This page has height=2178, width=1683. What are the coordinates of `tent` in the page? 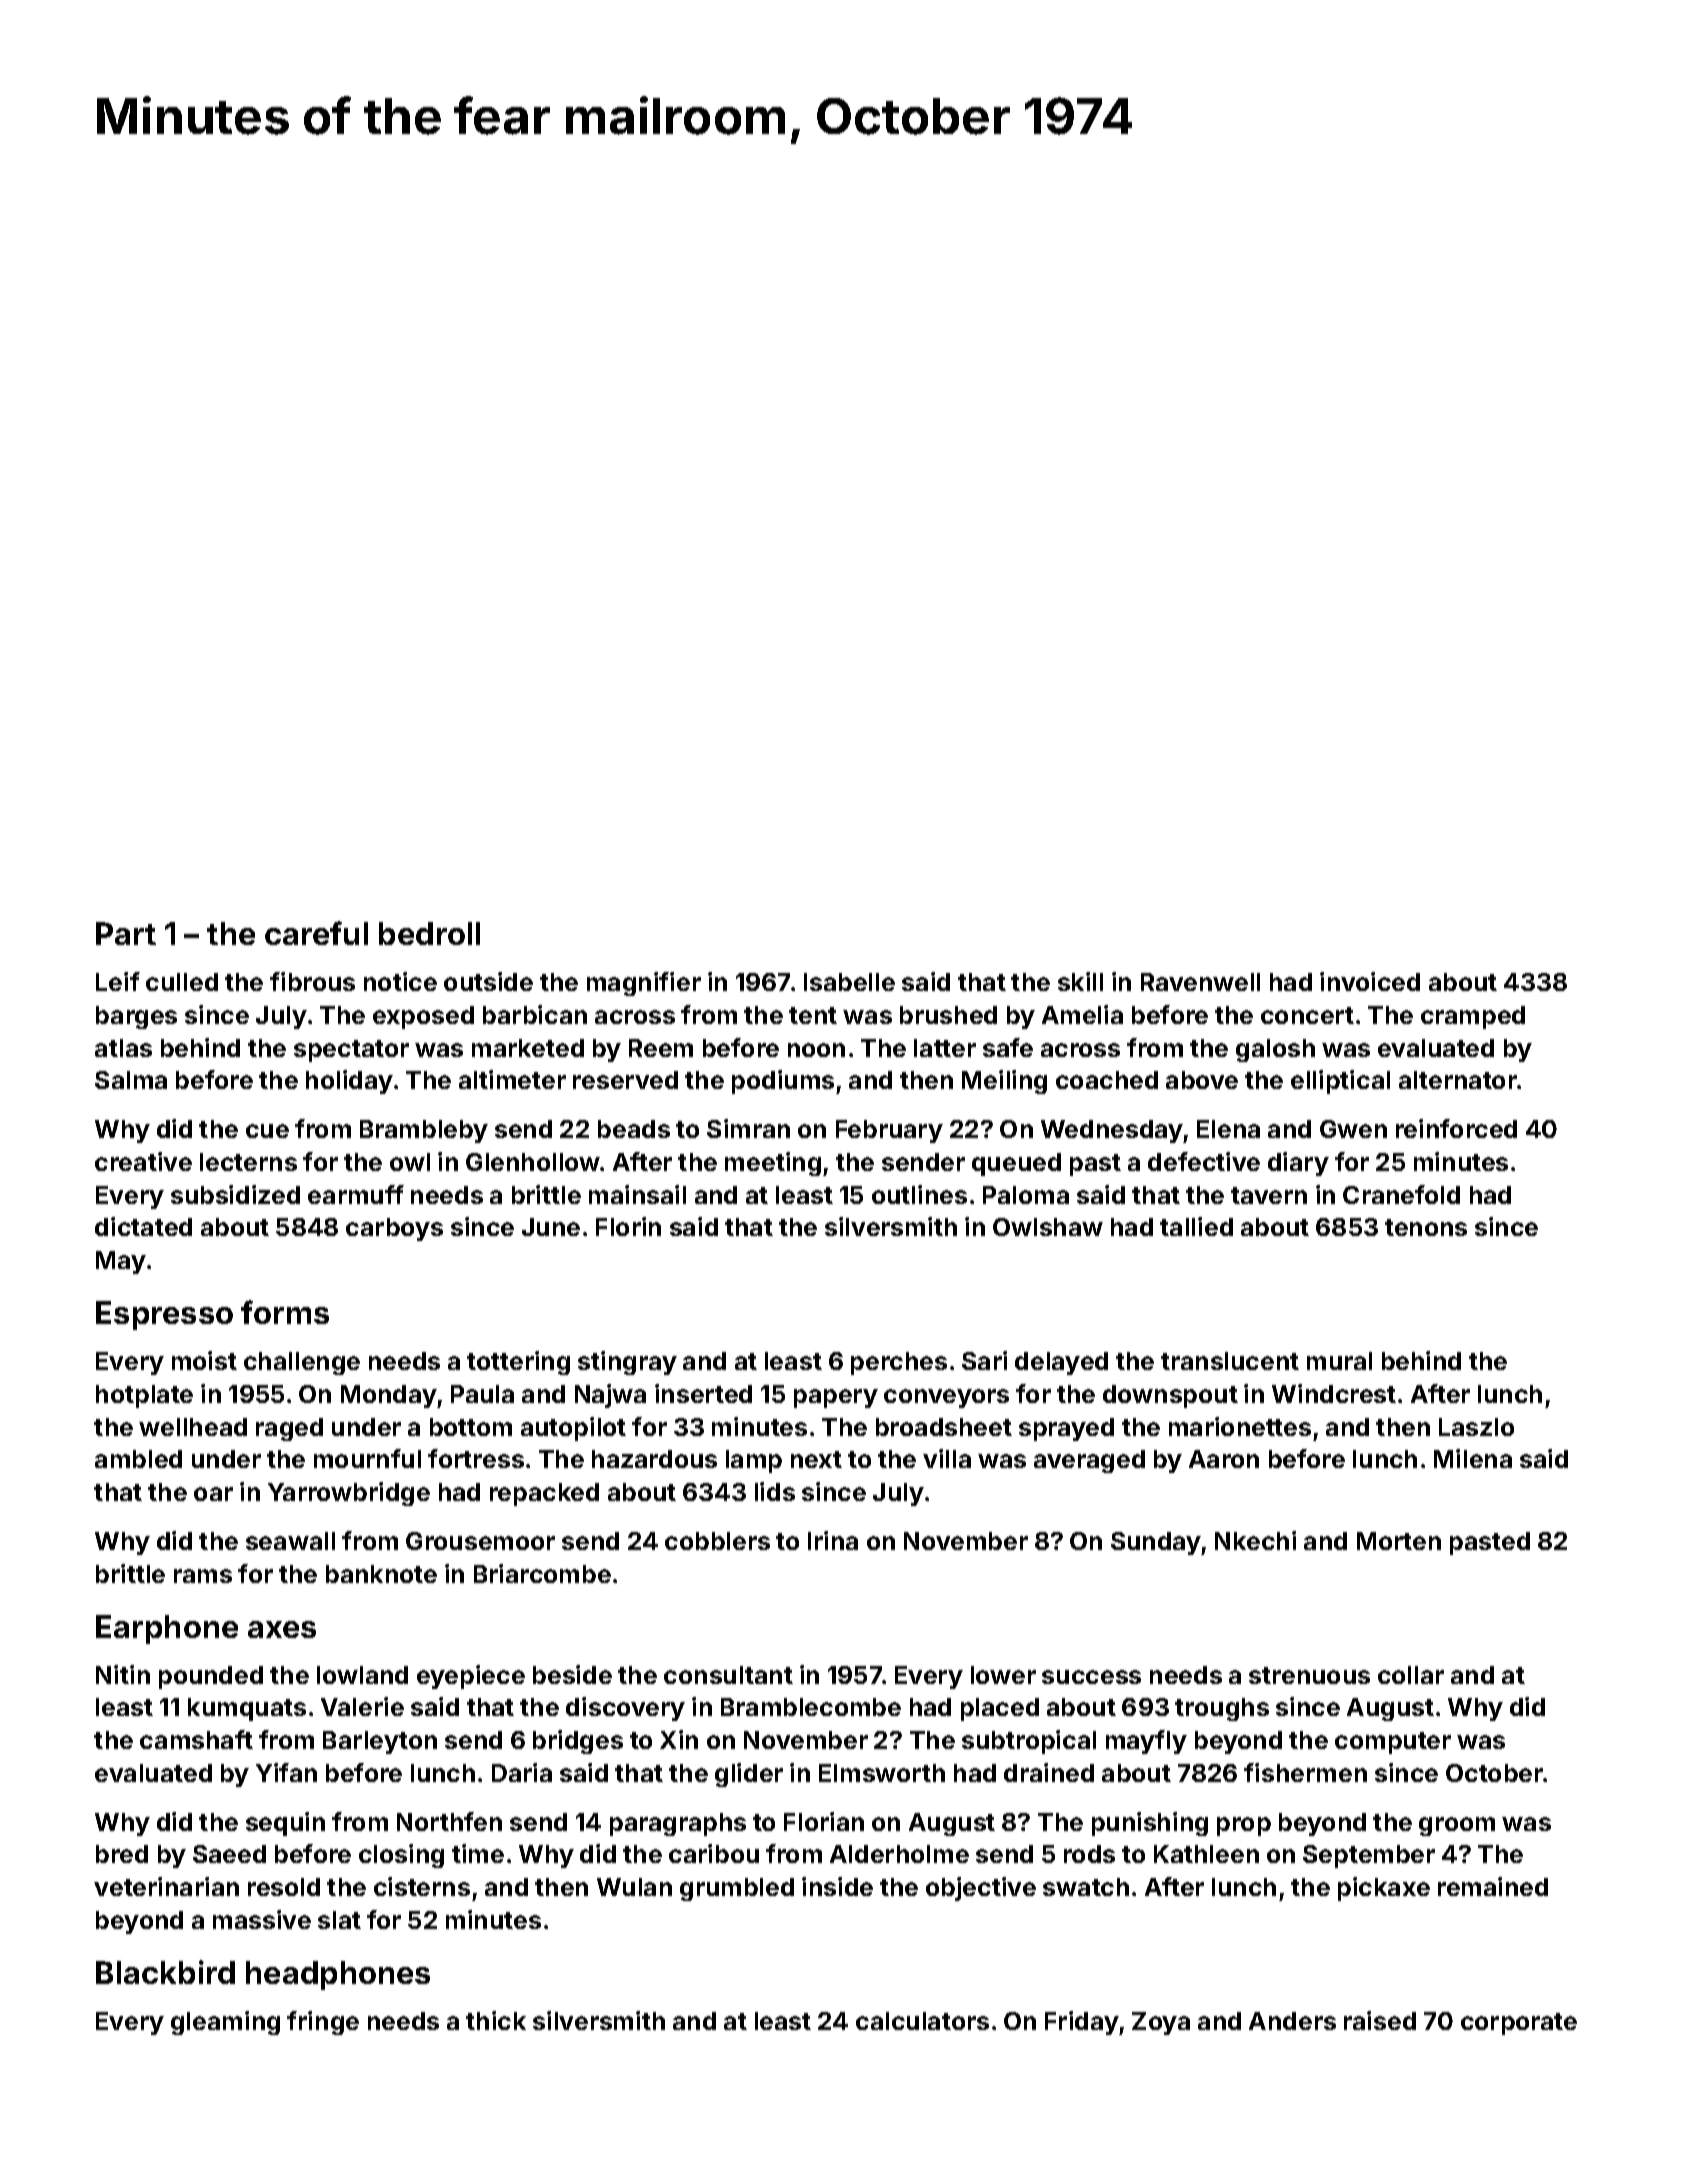 It's located at (813, 1015).
